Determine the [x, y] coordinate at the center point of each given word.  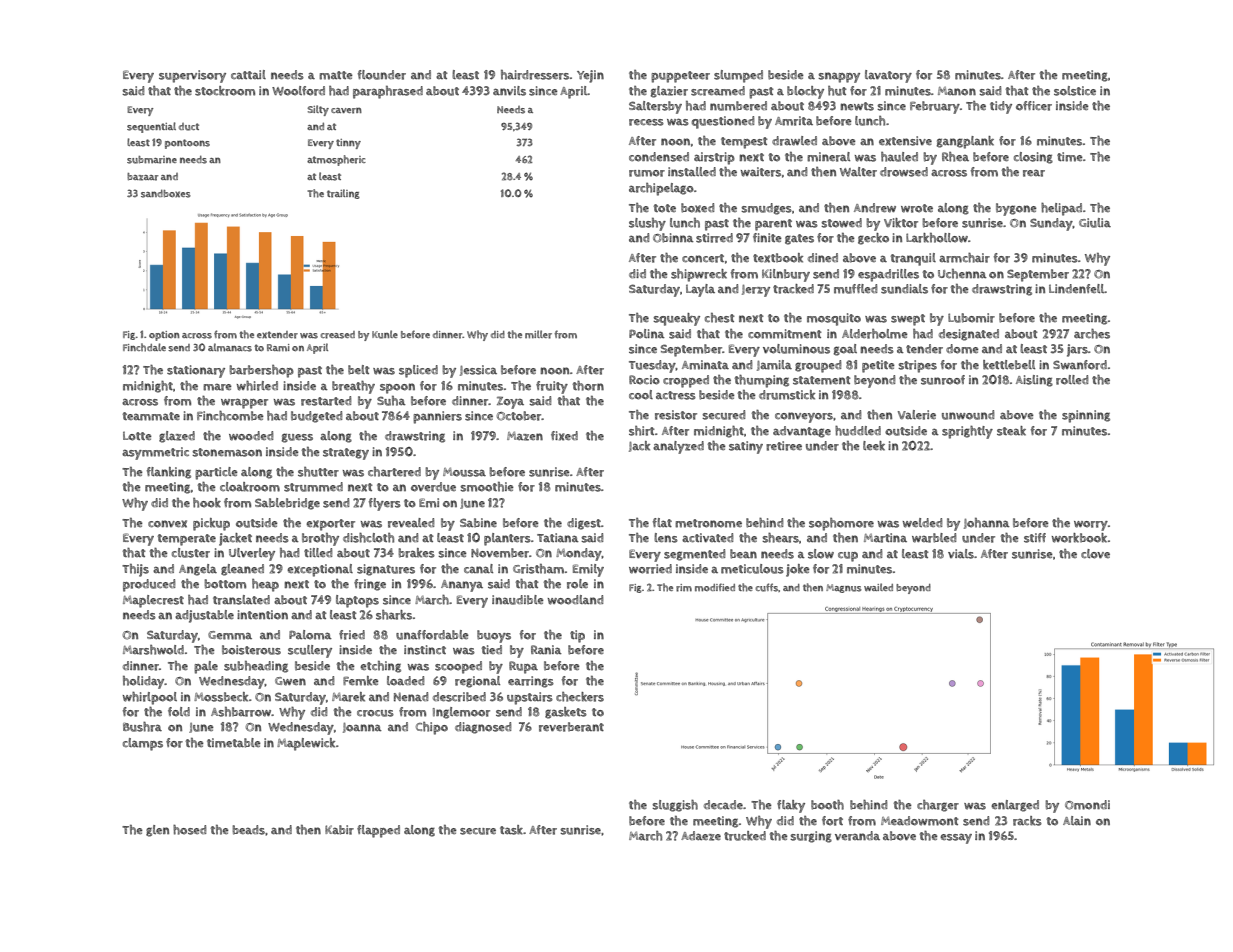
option [164, 336]
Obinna [673, 238]
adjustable [204, 616]
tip [577, 636]
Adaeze [701, 836]
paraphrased [388, 92]
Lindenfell [1076, 288]
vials [961, 554]
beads [248, 830]
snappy [839, 77]
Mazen [525, 436]
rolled [1072, 380]
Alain [1077, 820]
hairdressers [535, 75]
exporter [330, 525]
